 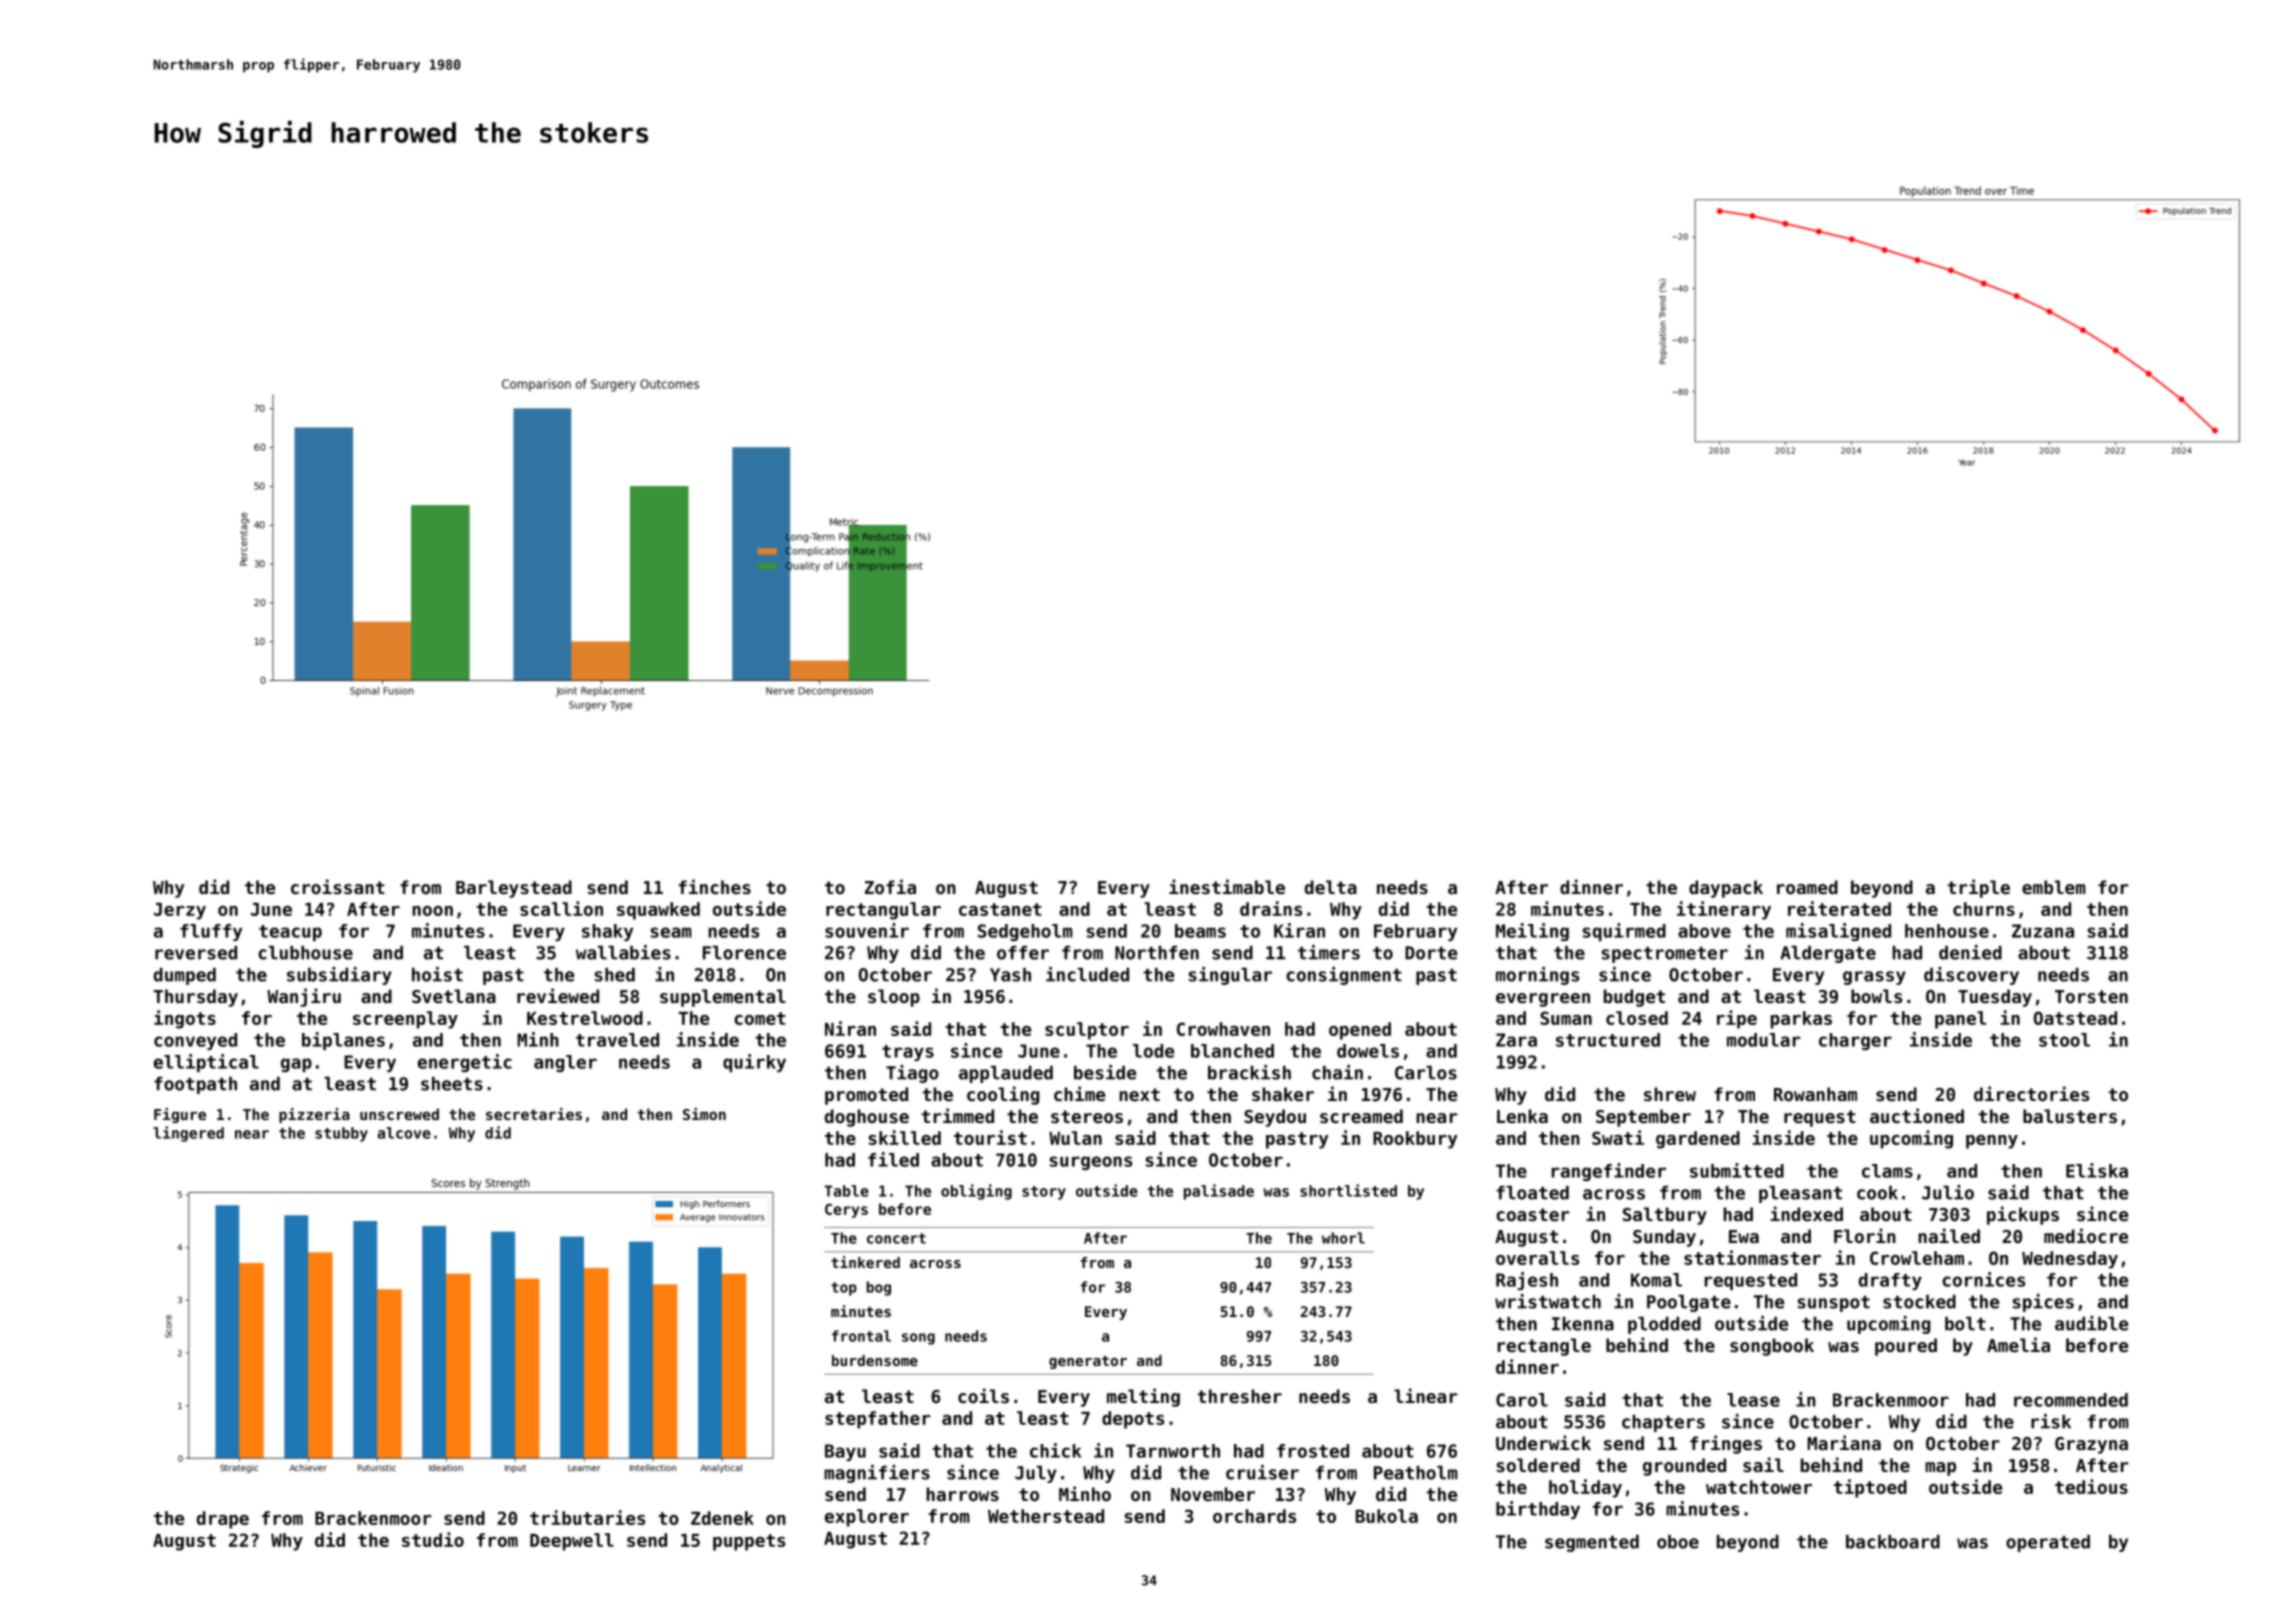 What do you see at coordinates (1091, 1163) in the image?
I see `surgeons` at bounding box center [1091, 1163].
